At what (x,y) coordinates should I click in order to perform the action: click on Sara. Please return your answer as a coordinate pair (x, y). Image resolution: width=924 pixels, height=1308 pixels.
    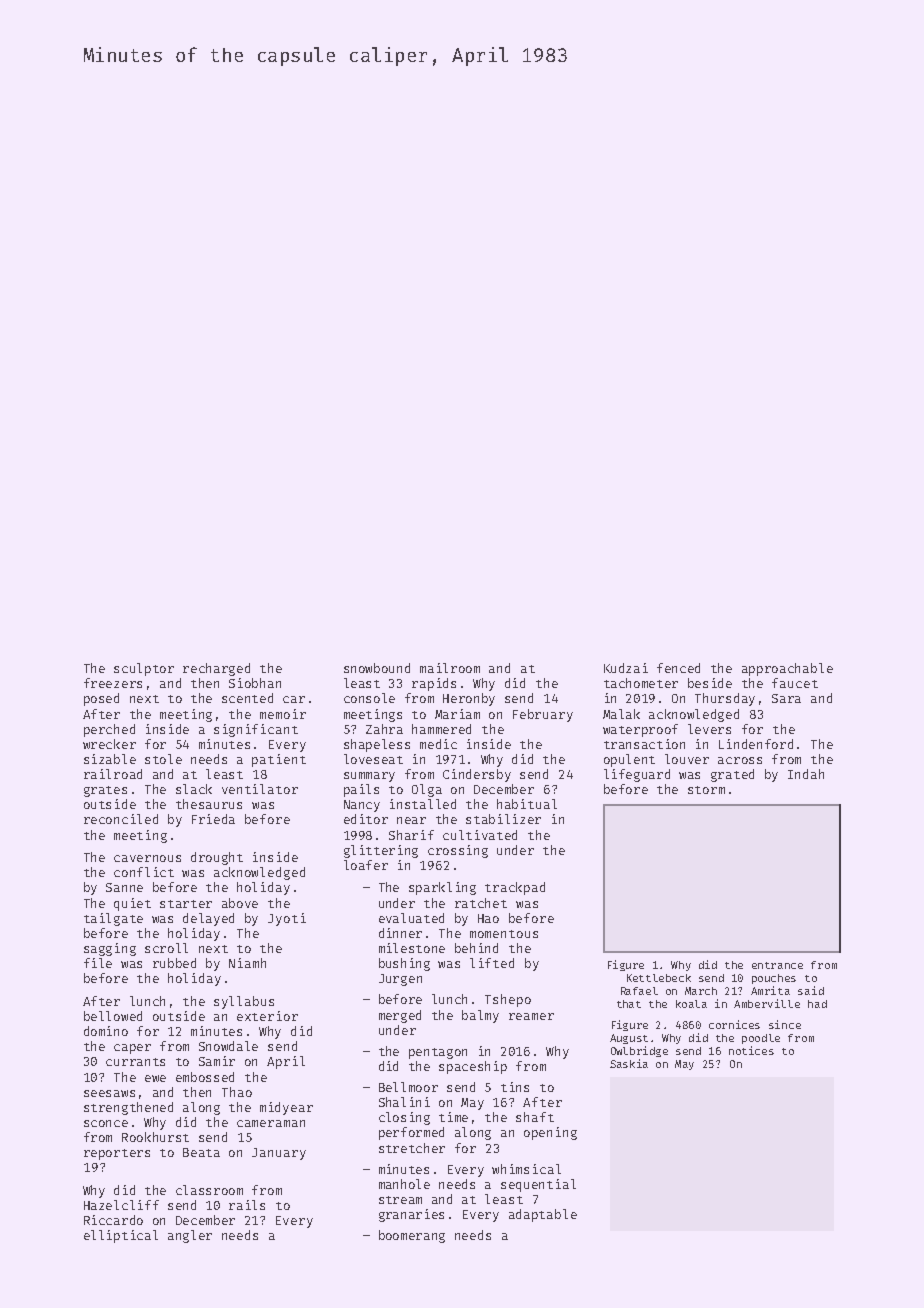
    Looking at the image, I should click on (786, 698).
